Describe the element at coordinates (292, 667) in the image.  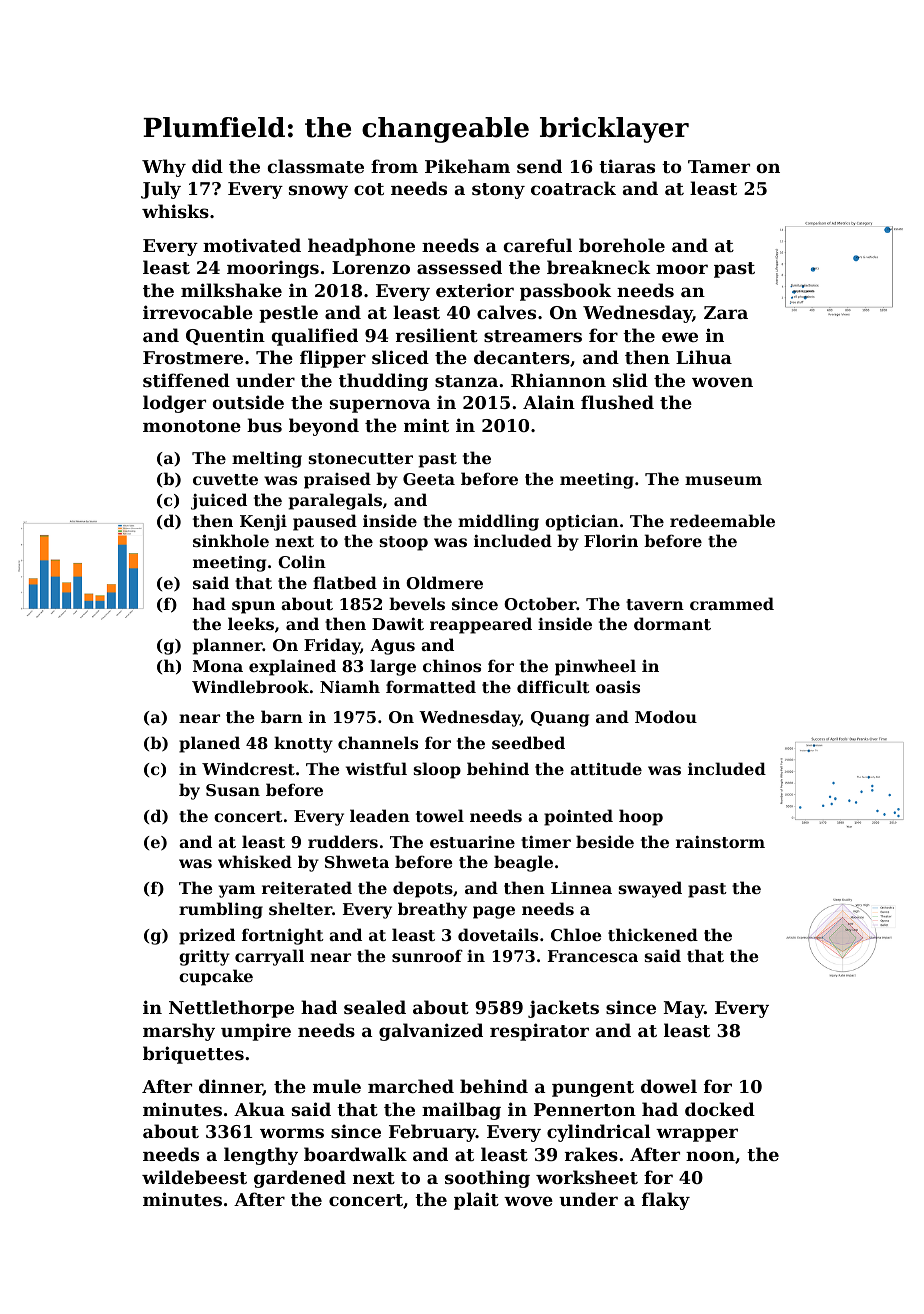
I see `explained` at that location.
